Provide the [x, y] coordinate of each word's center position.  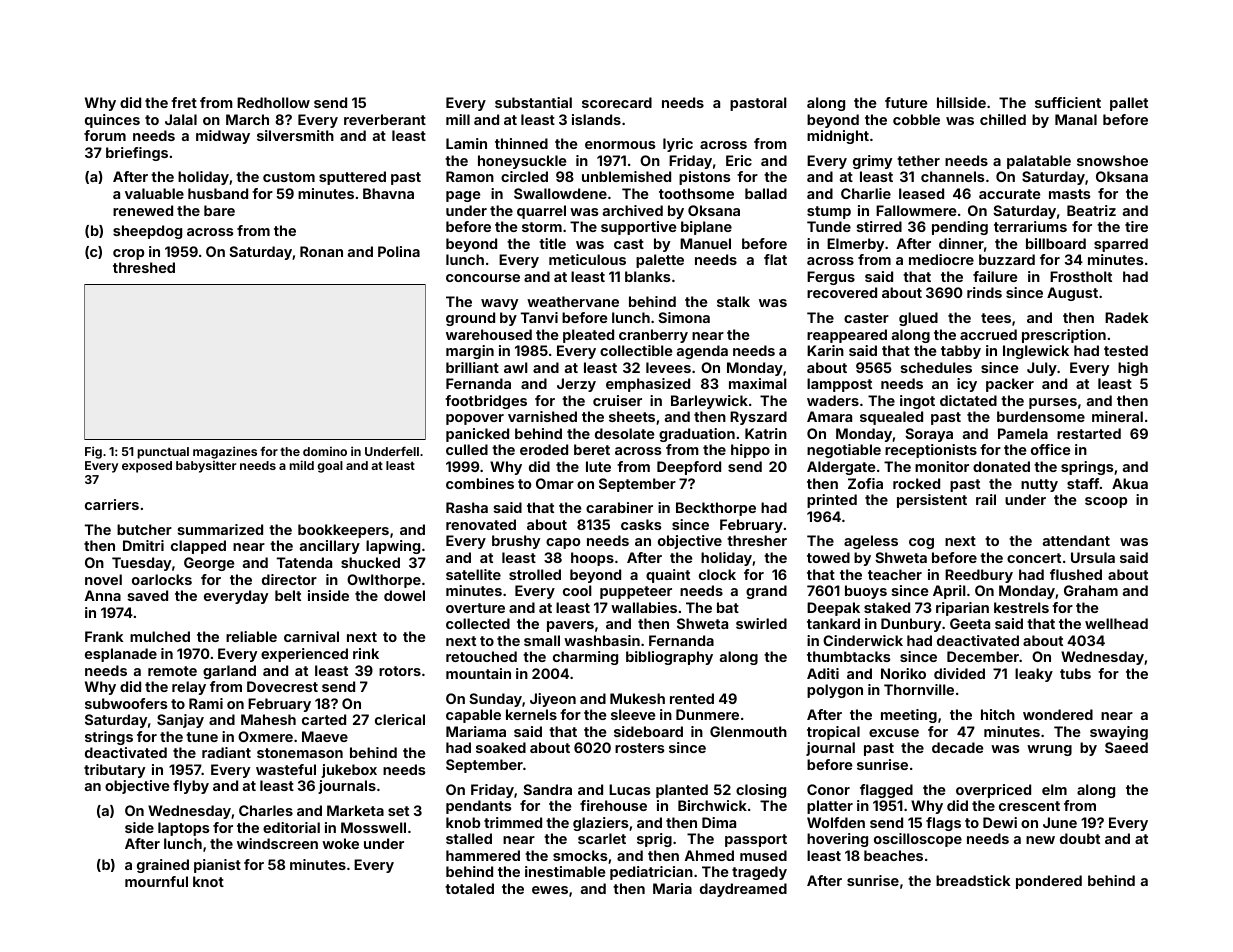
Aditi [823, 673]
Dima [719, 822]
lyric [678, 145]
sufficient [1068, 102]
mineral [1117, 416]
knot [208, 881]
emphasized [648, 385]
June [1060, 822]
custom [289, 177]
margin [470, 352]
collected [478, 623]
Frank [104, 636]
